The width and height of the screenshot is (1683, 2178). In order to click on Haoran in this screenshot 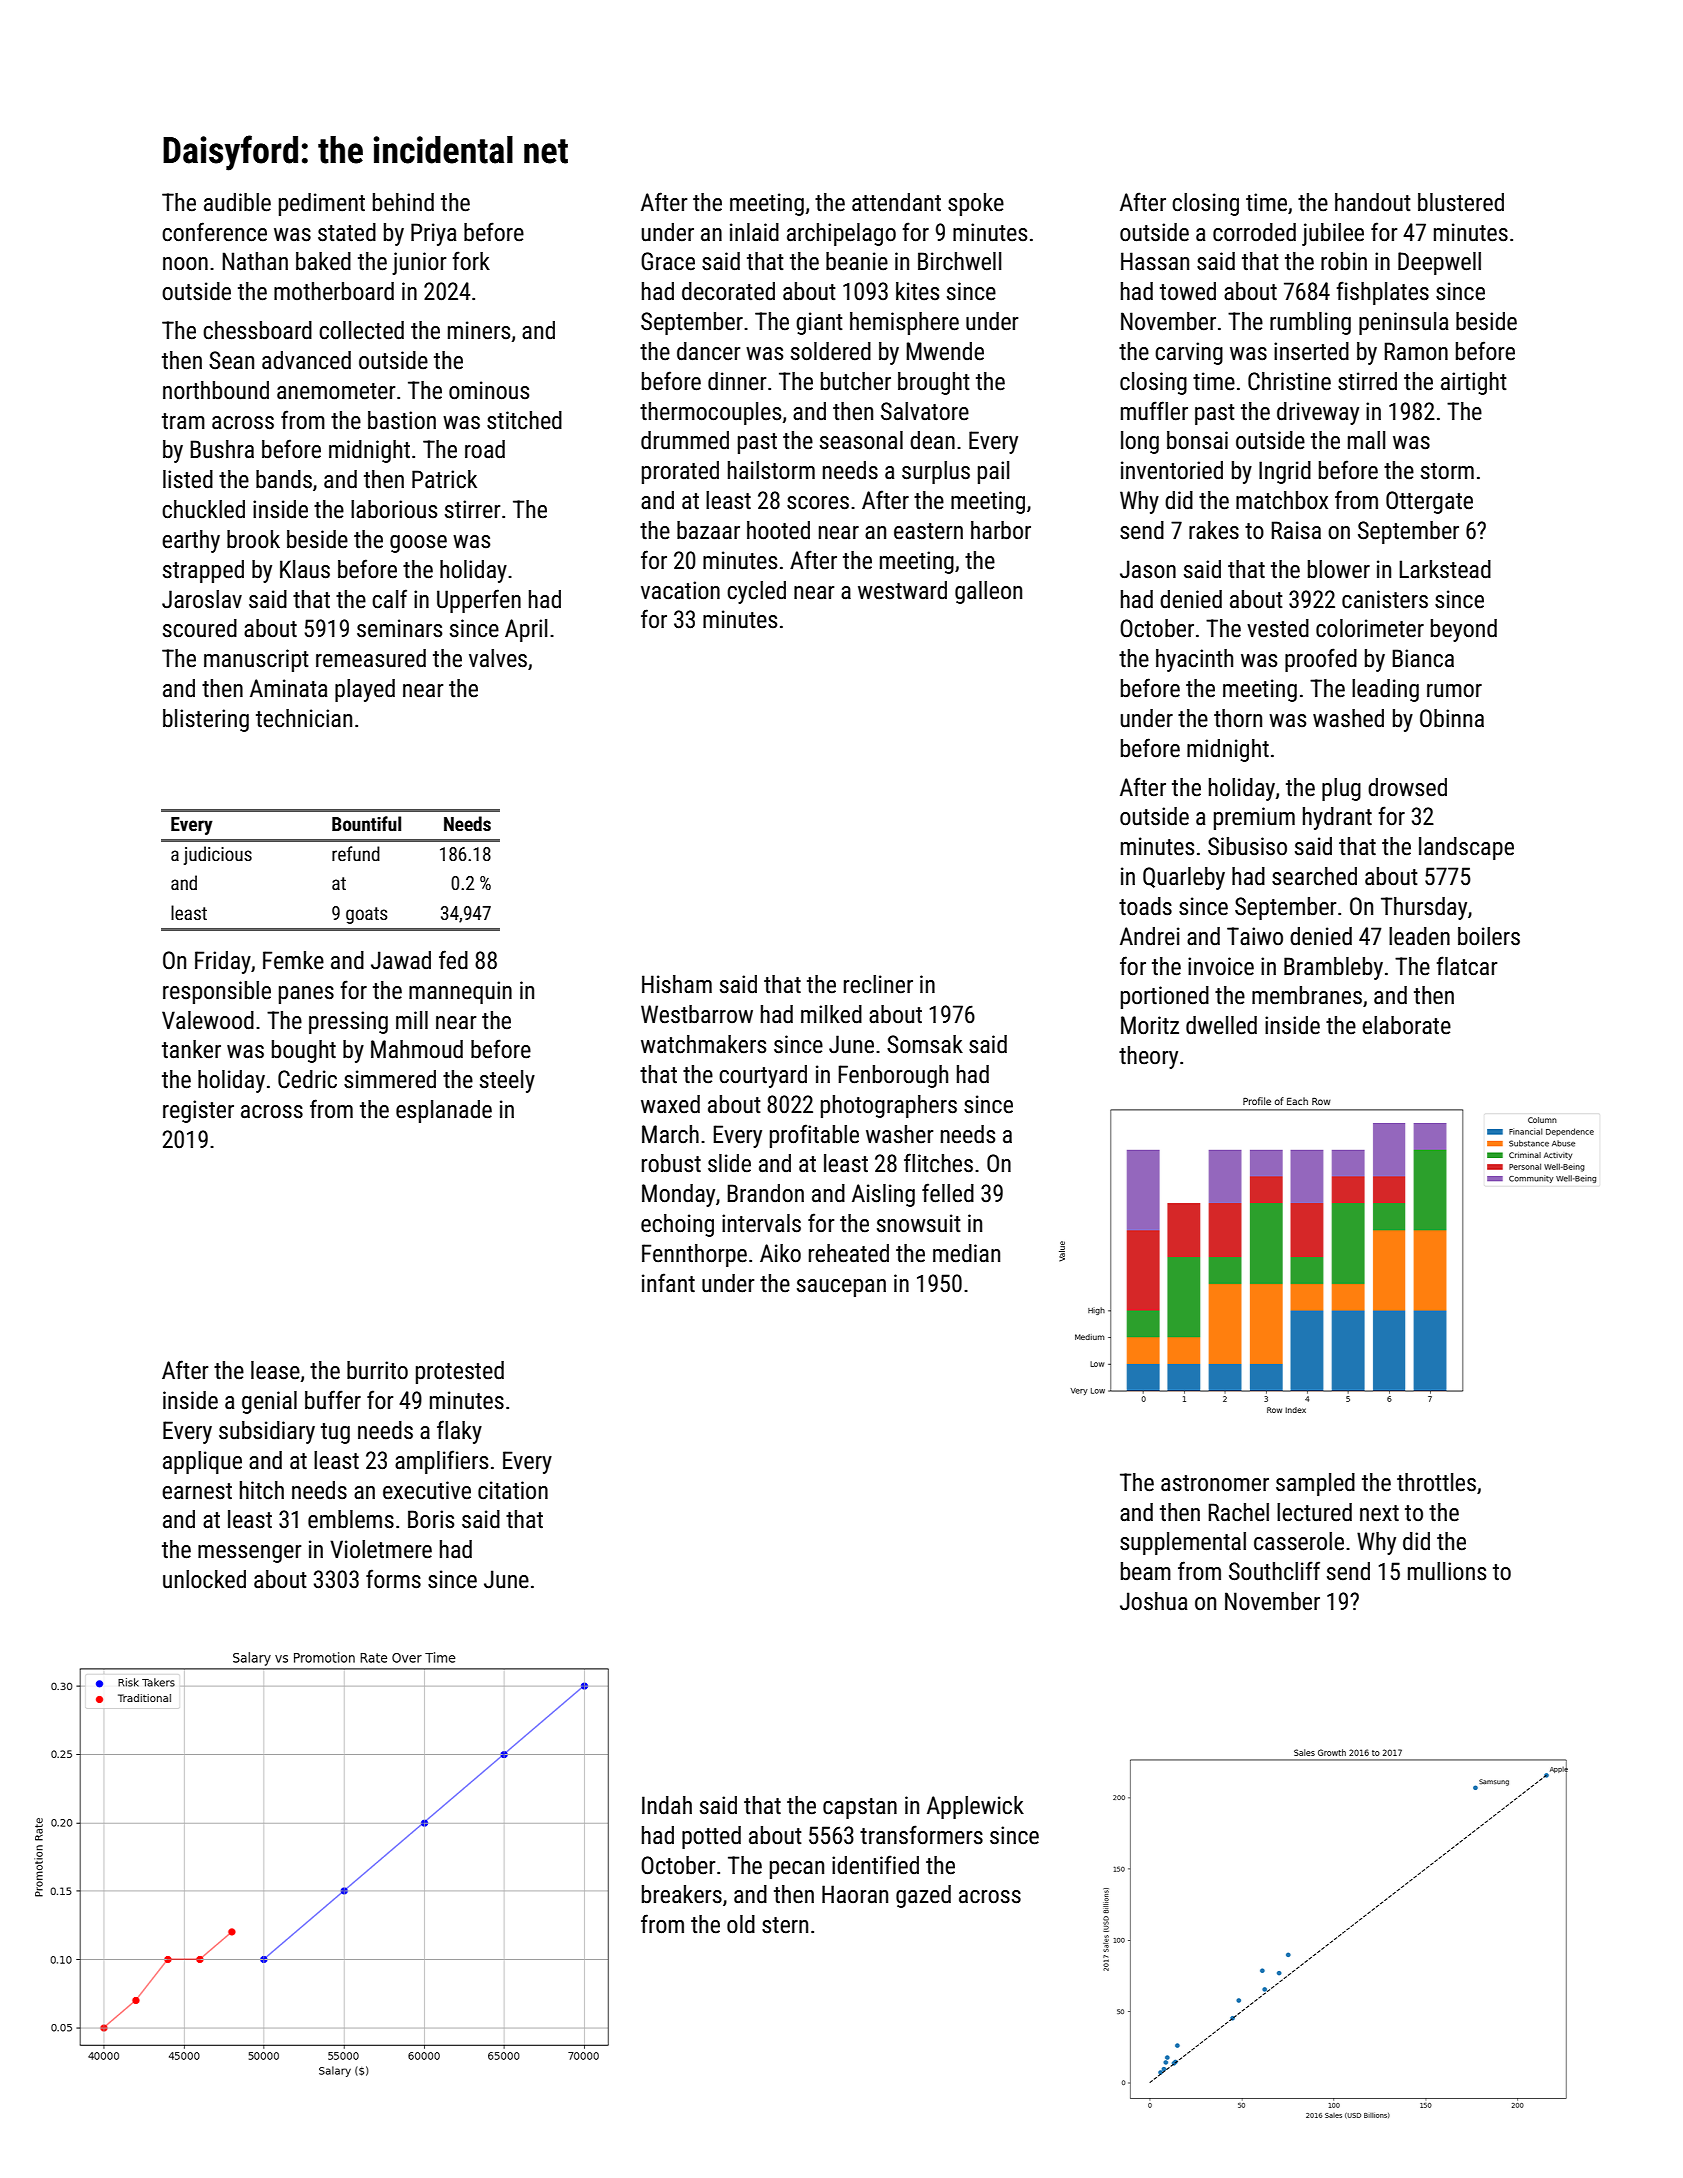, I will do `click(855, 1894)`.
